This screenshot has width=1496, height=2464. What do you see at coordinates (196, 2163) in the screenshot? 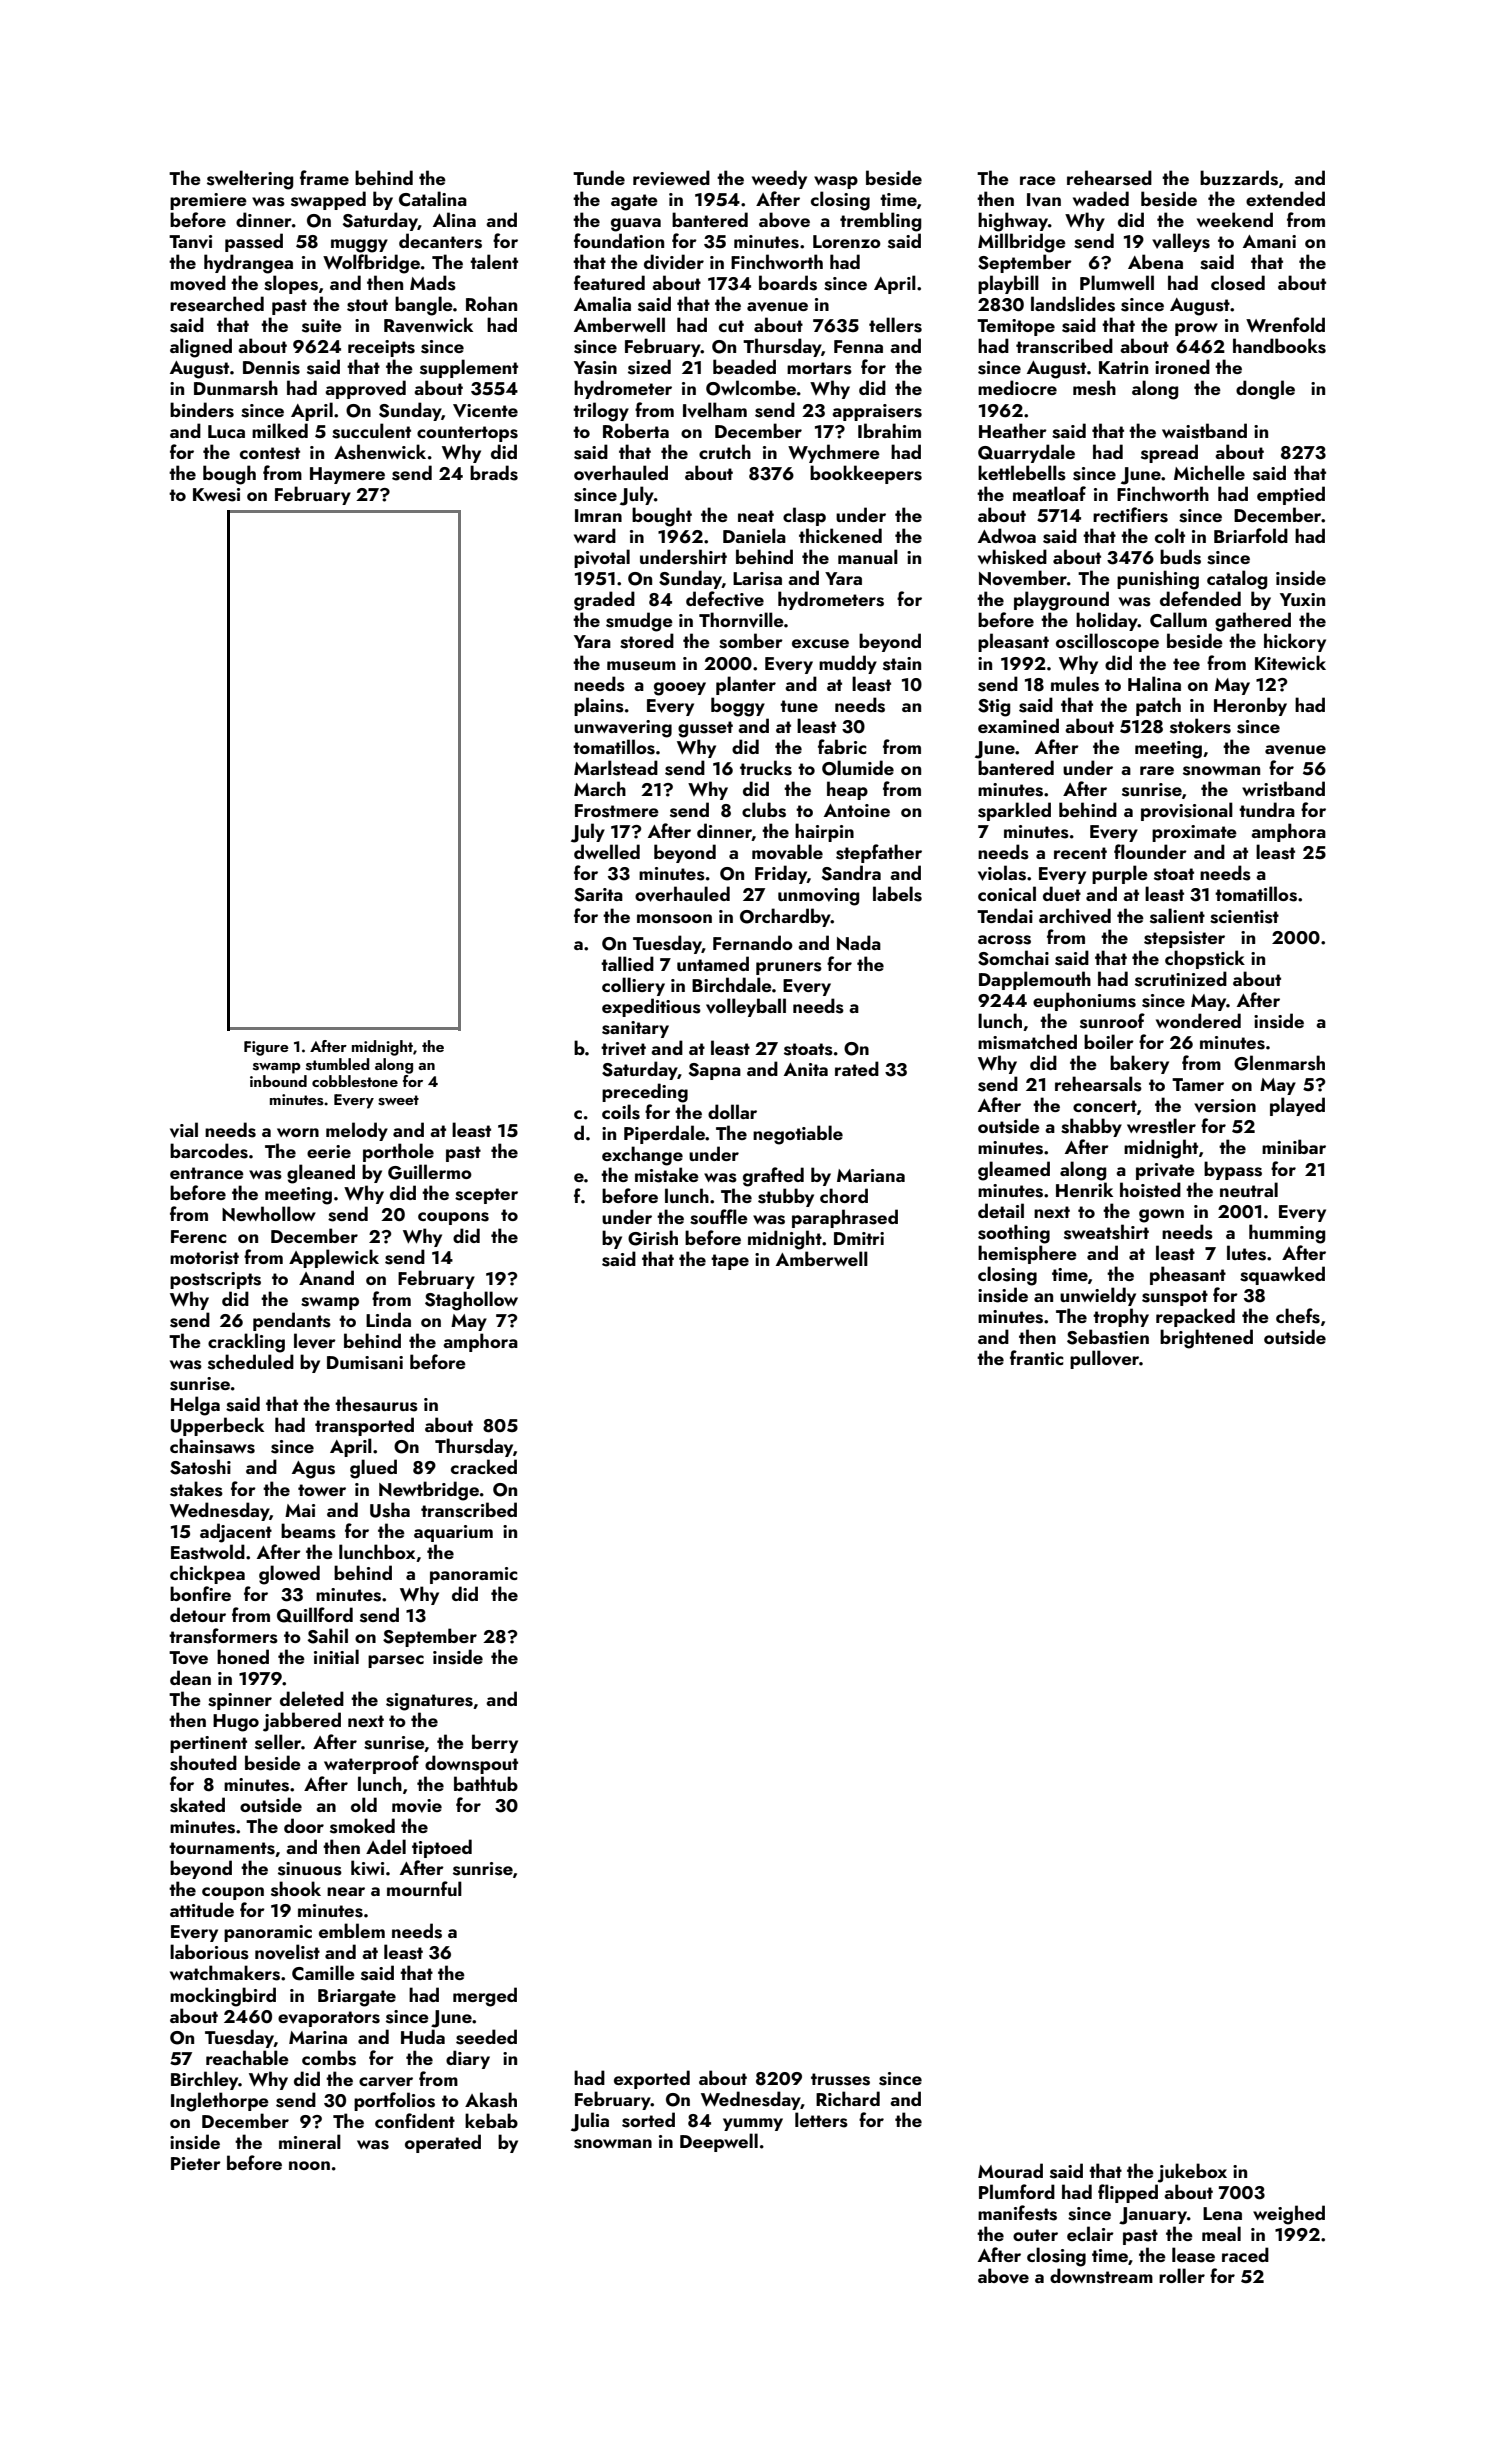
I see `Pieter` at bounding box center [196, 2163].
